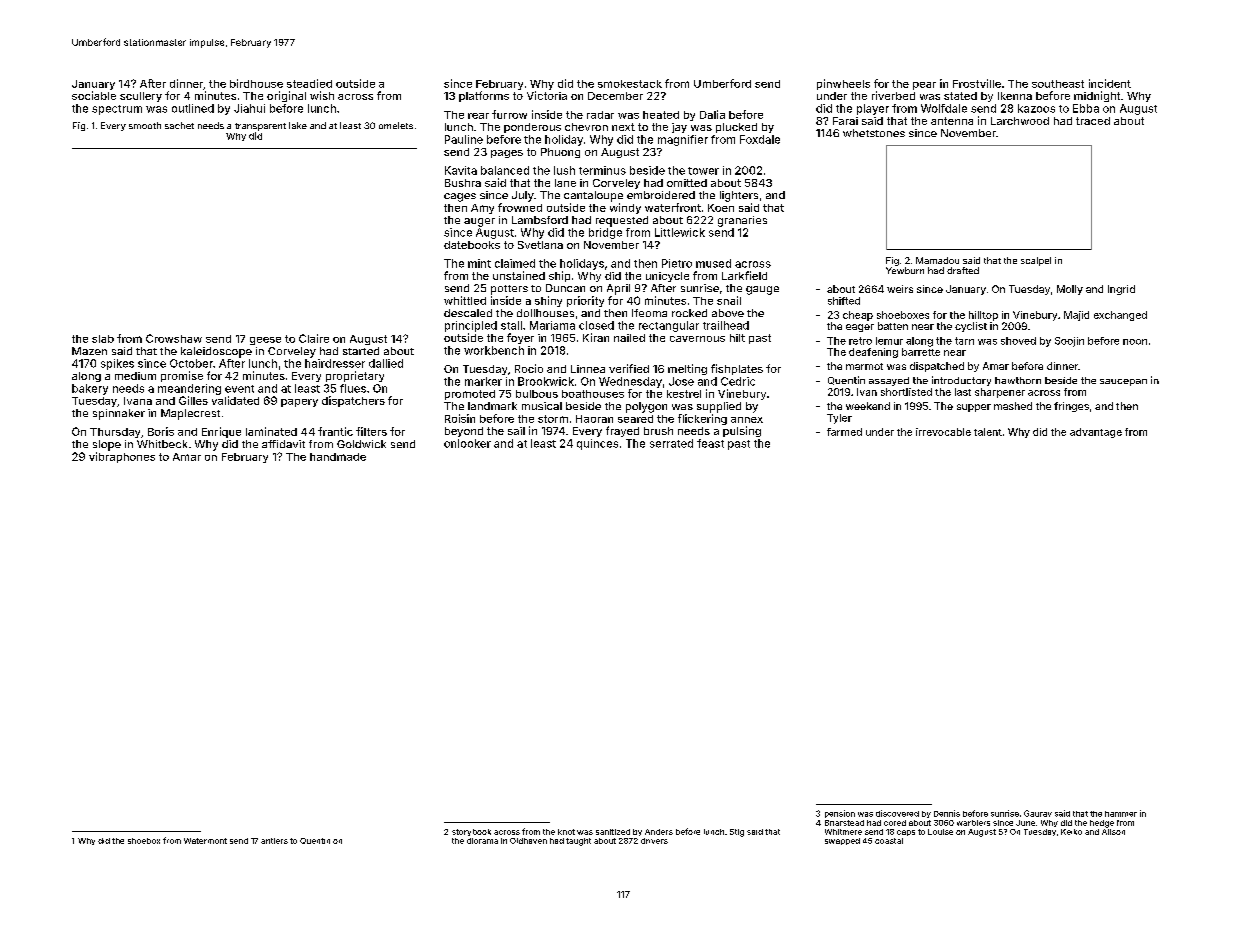  Describe the element at coordinates (122, 457) in the screenshot. I see `vibraphones` at that location.
